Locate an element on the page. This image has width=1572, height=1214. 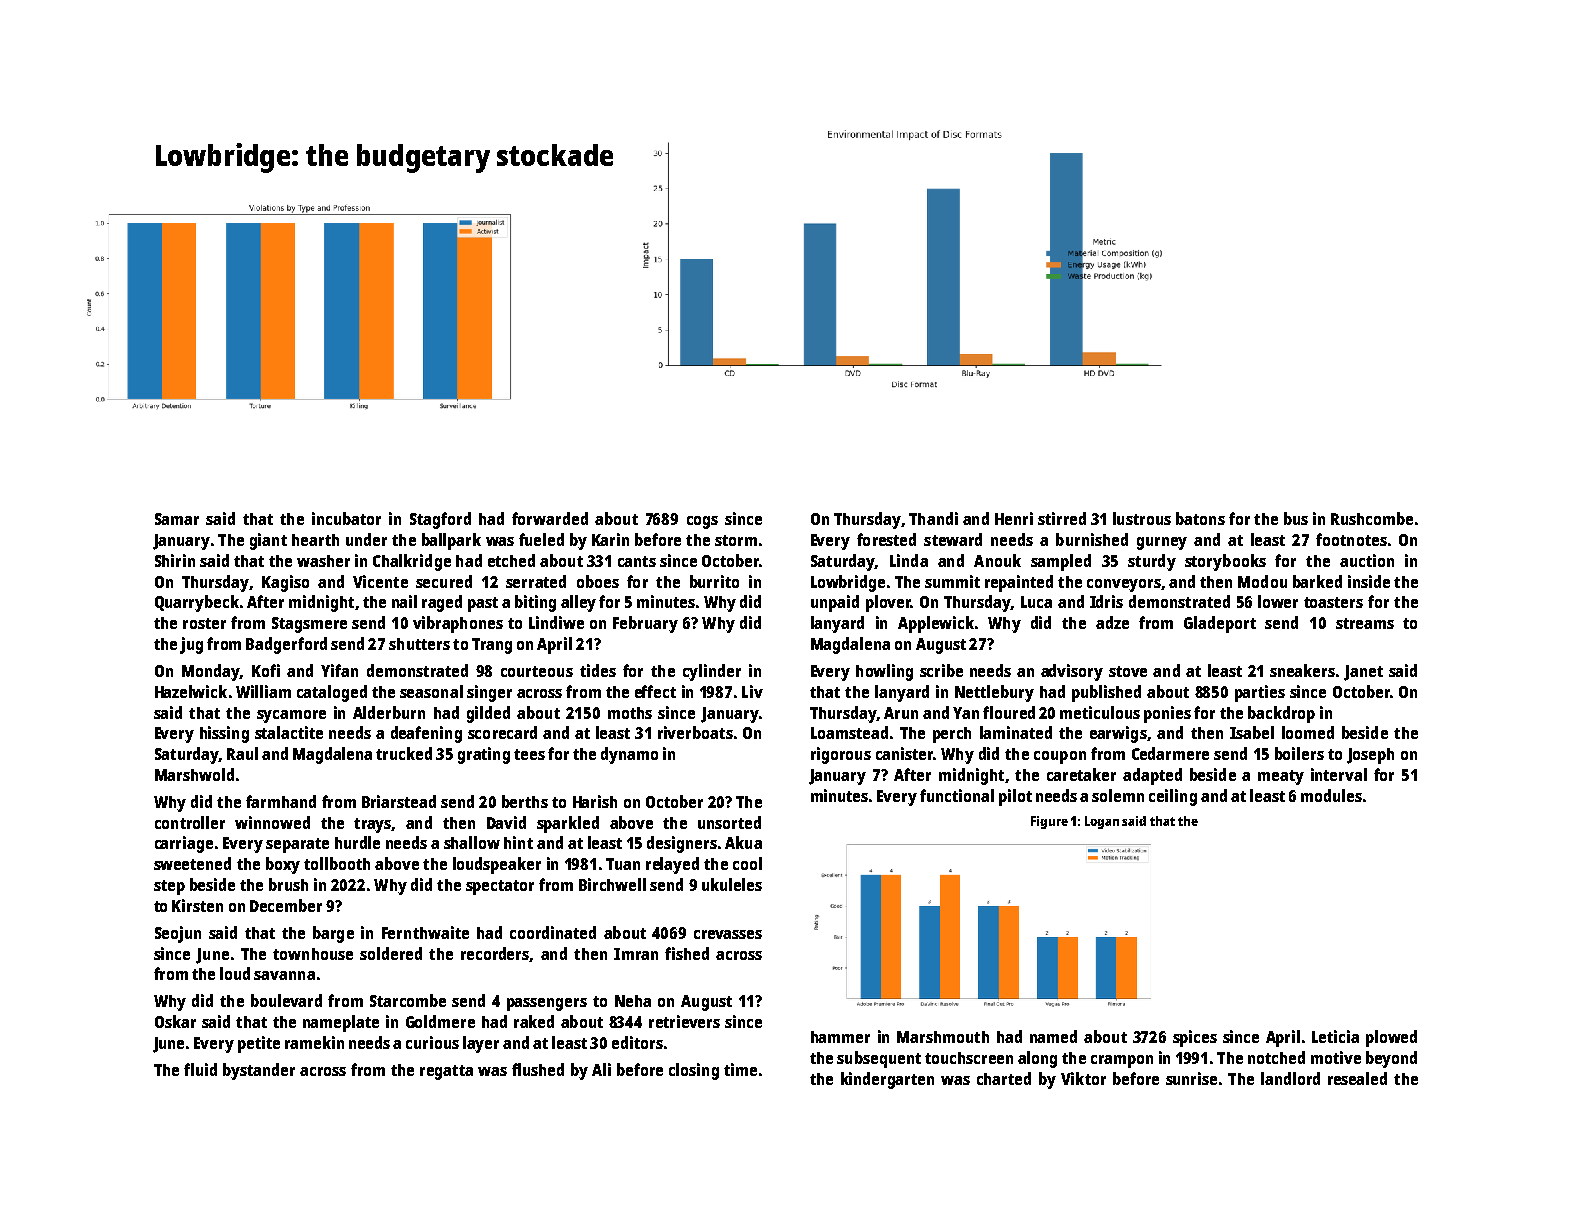
footnotes is located at coordinates (1351, 539).
